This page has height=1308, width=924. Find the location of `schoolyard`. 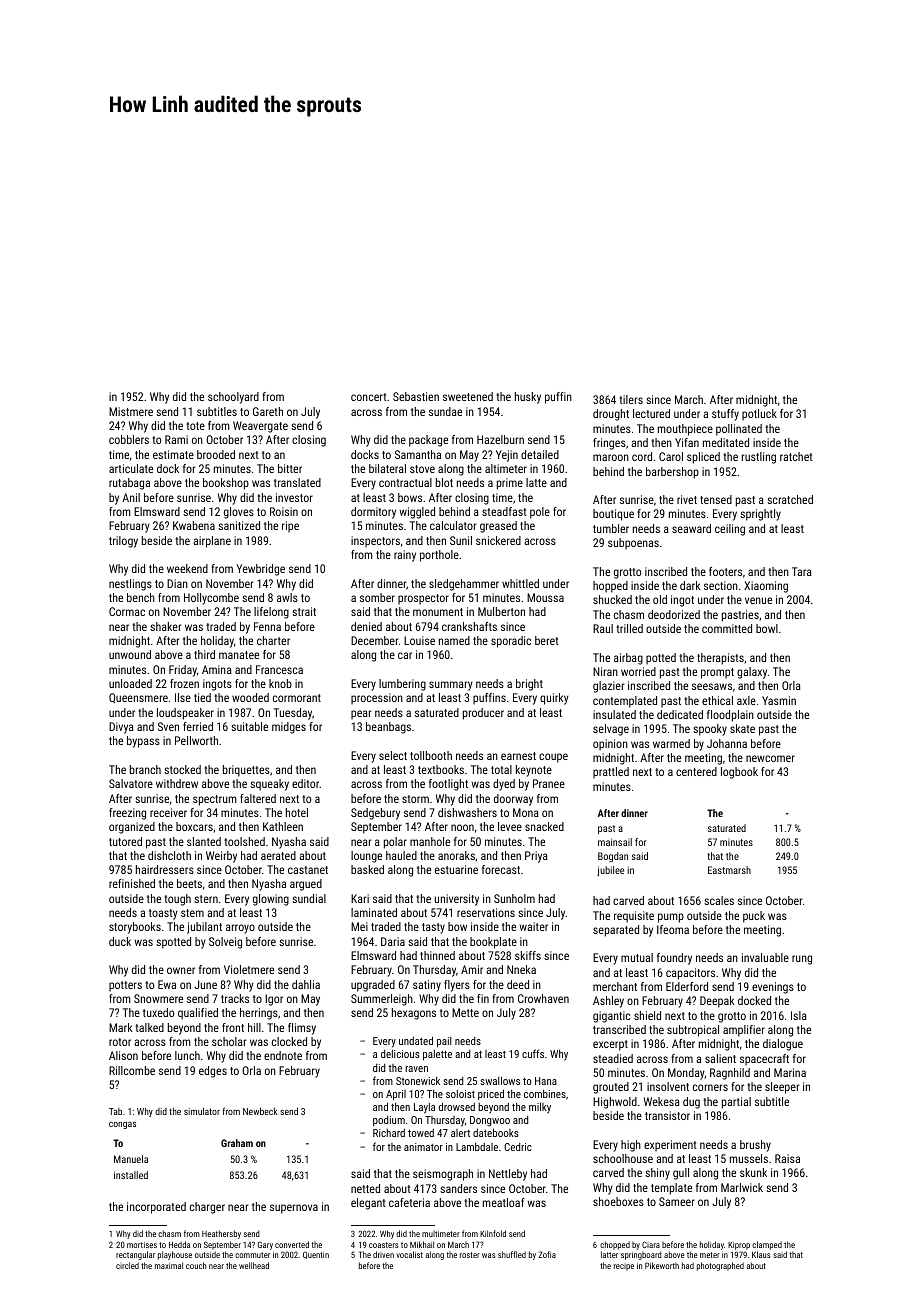

schoolyard is located at coordinates (233, 398).
